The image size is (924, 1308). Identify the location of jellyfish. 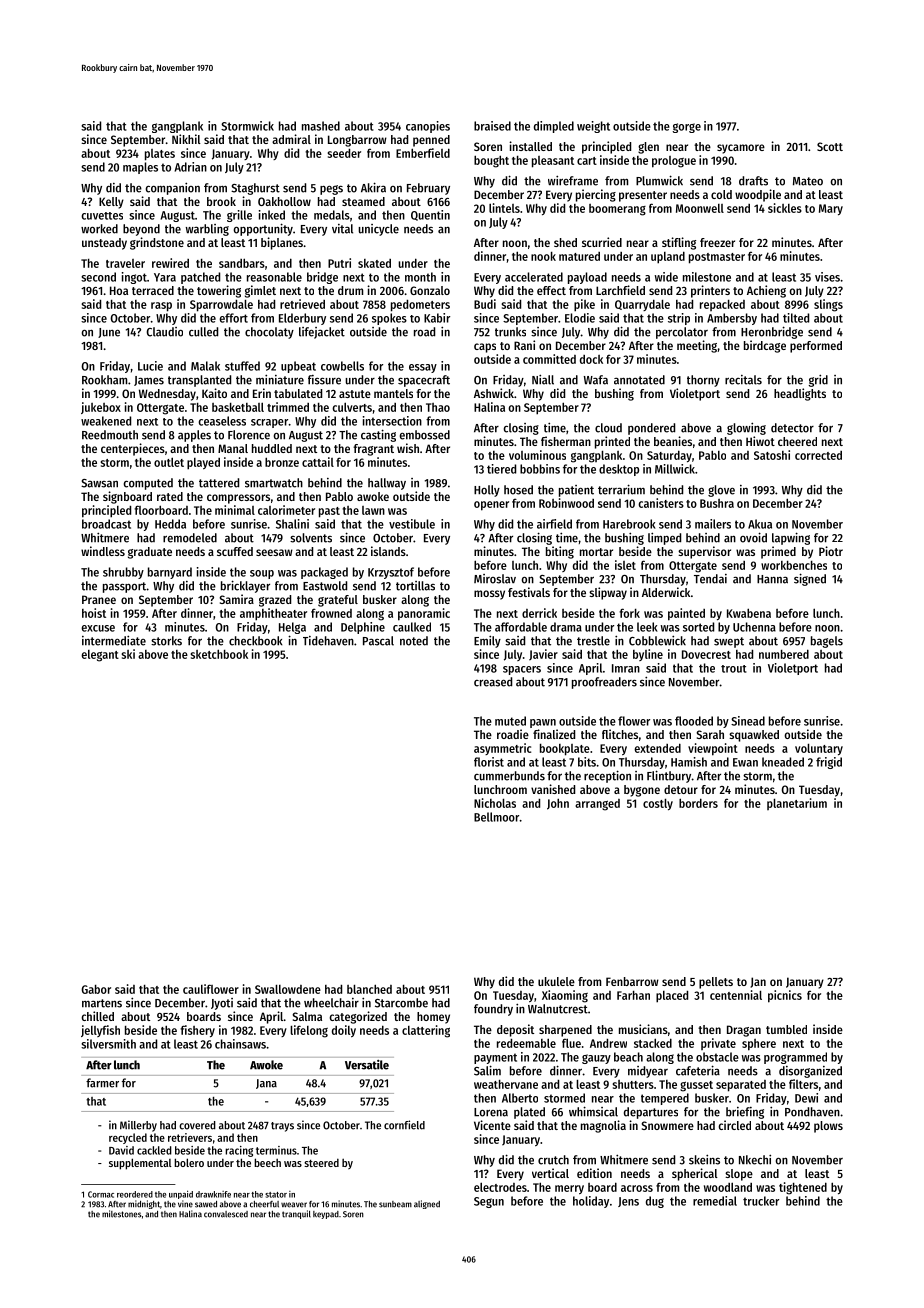
(100, 1031).
